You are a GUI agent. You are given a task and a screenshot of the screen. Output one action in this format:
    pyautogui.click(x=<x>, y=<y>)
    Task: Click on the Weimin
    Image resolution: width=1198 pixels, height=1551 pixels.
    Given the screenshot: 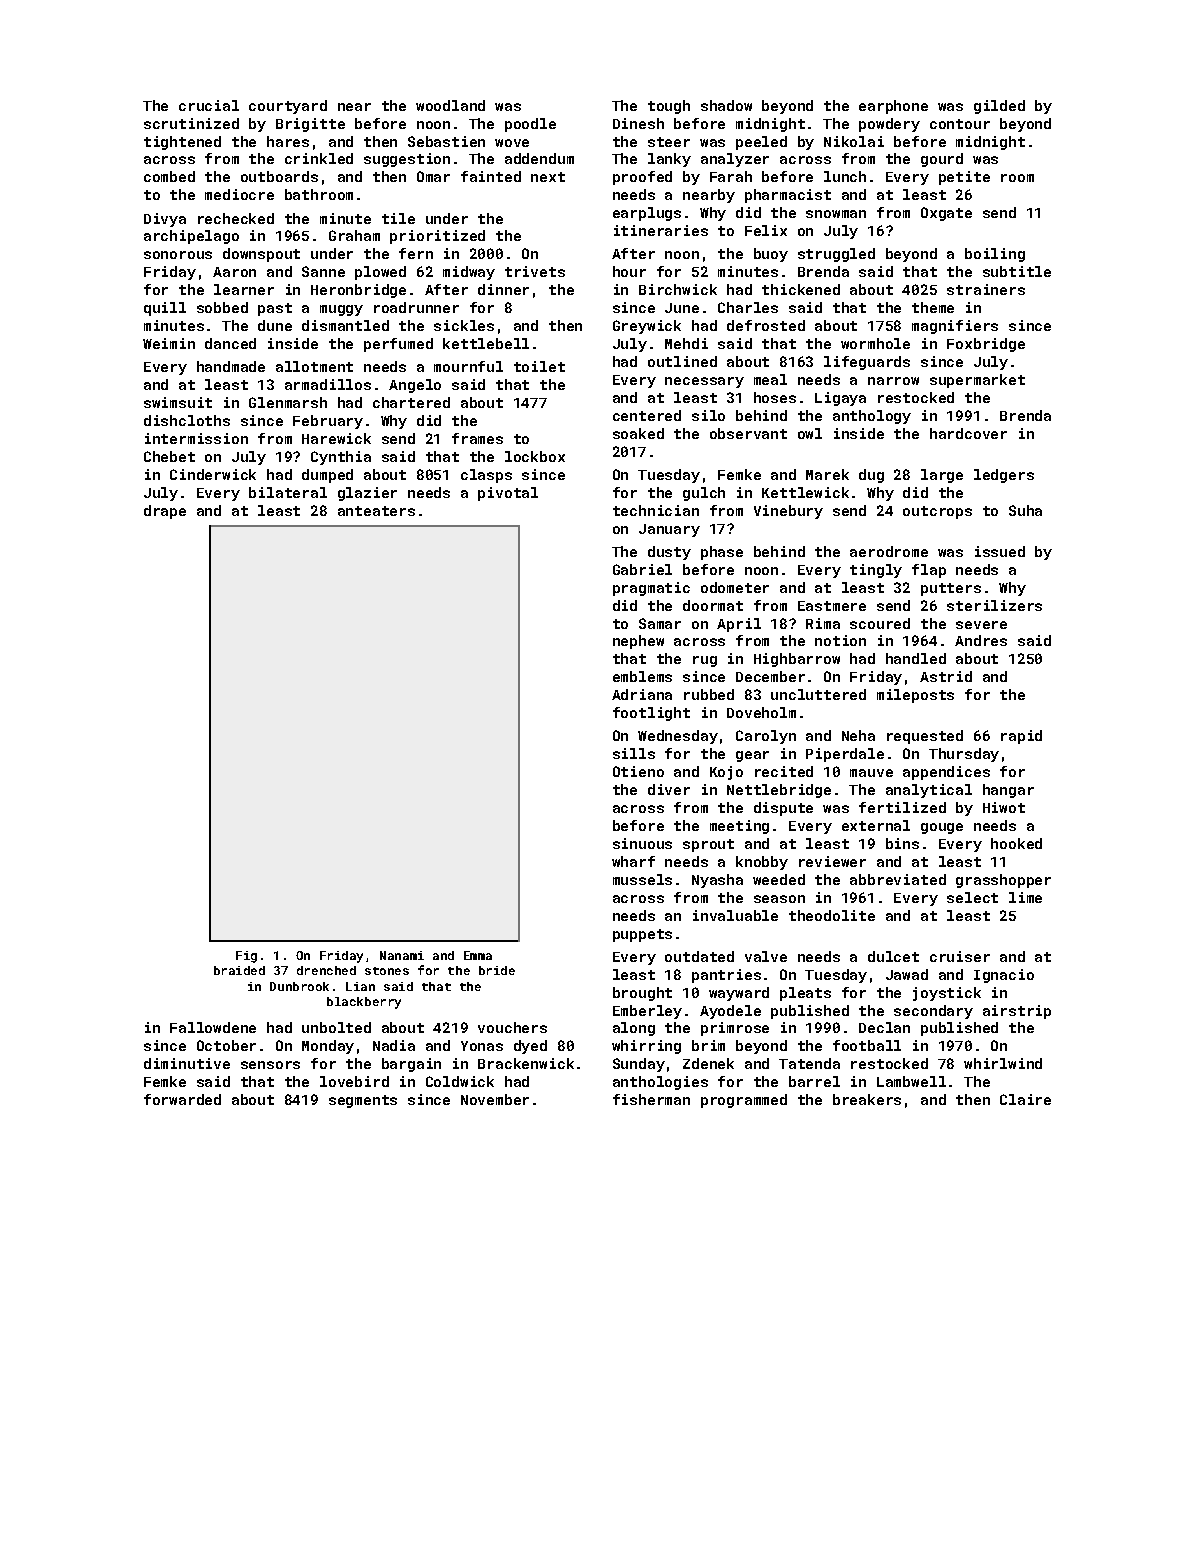 What is the action you would take?
    pyautogui.click(x=169, y=343)
